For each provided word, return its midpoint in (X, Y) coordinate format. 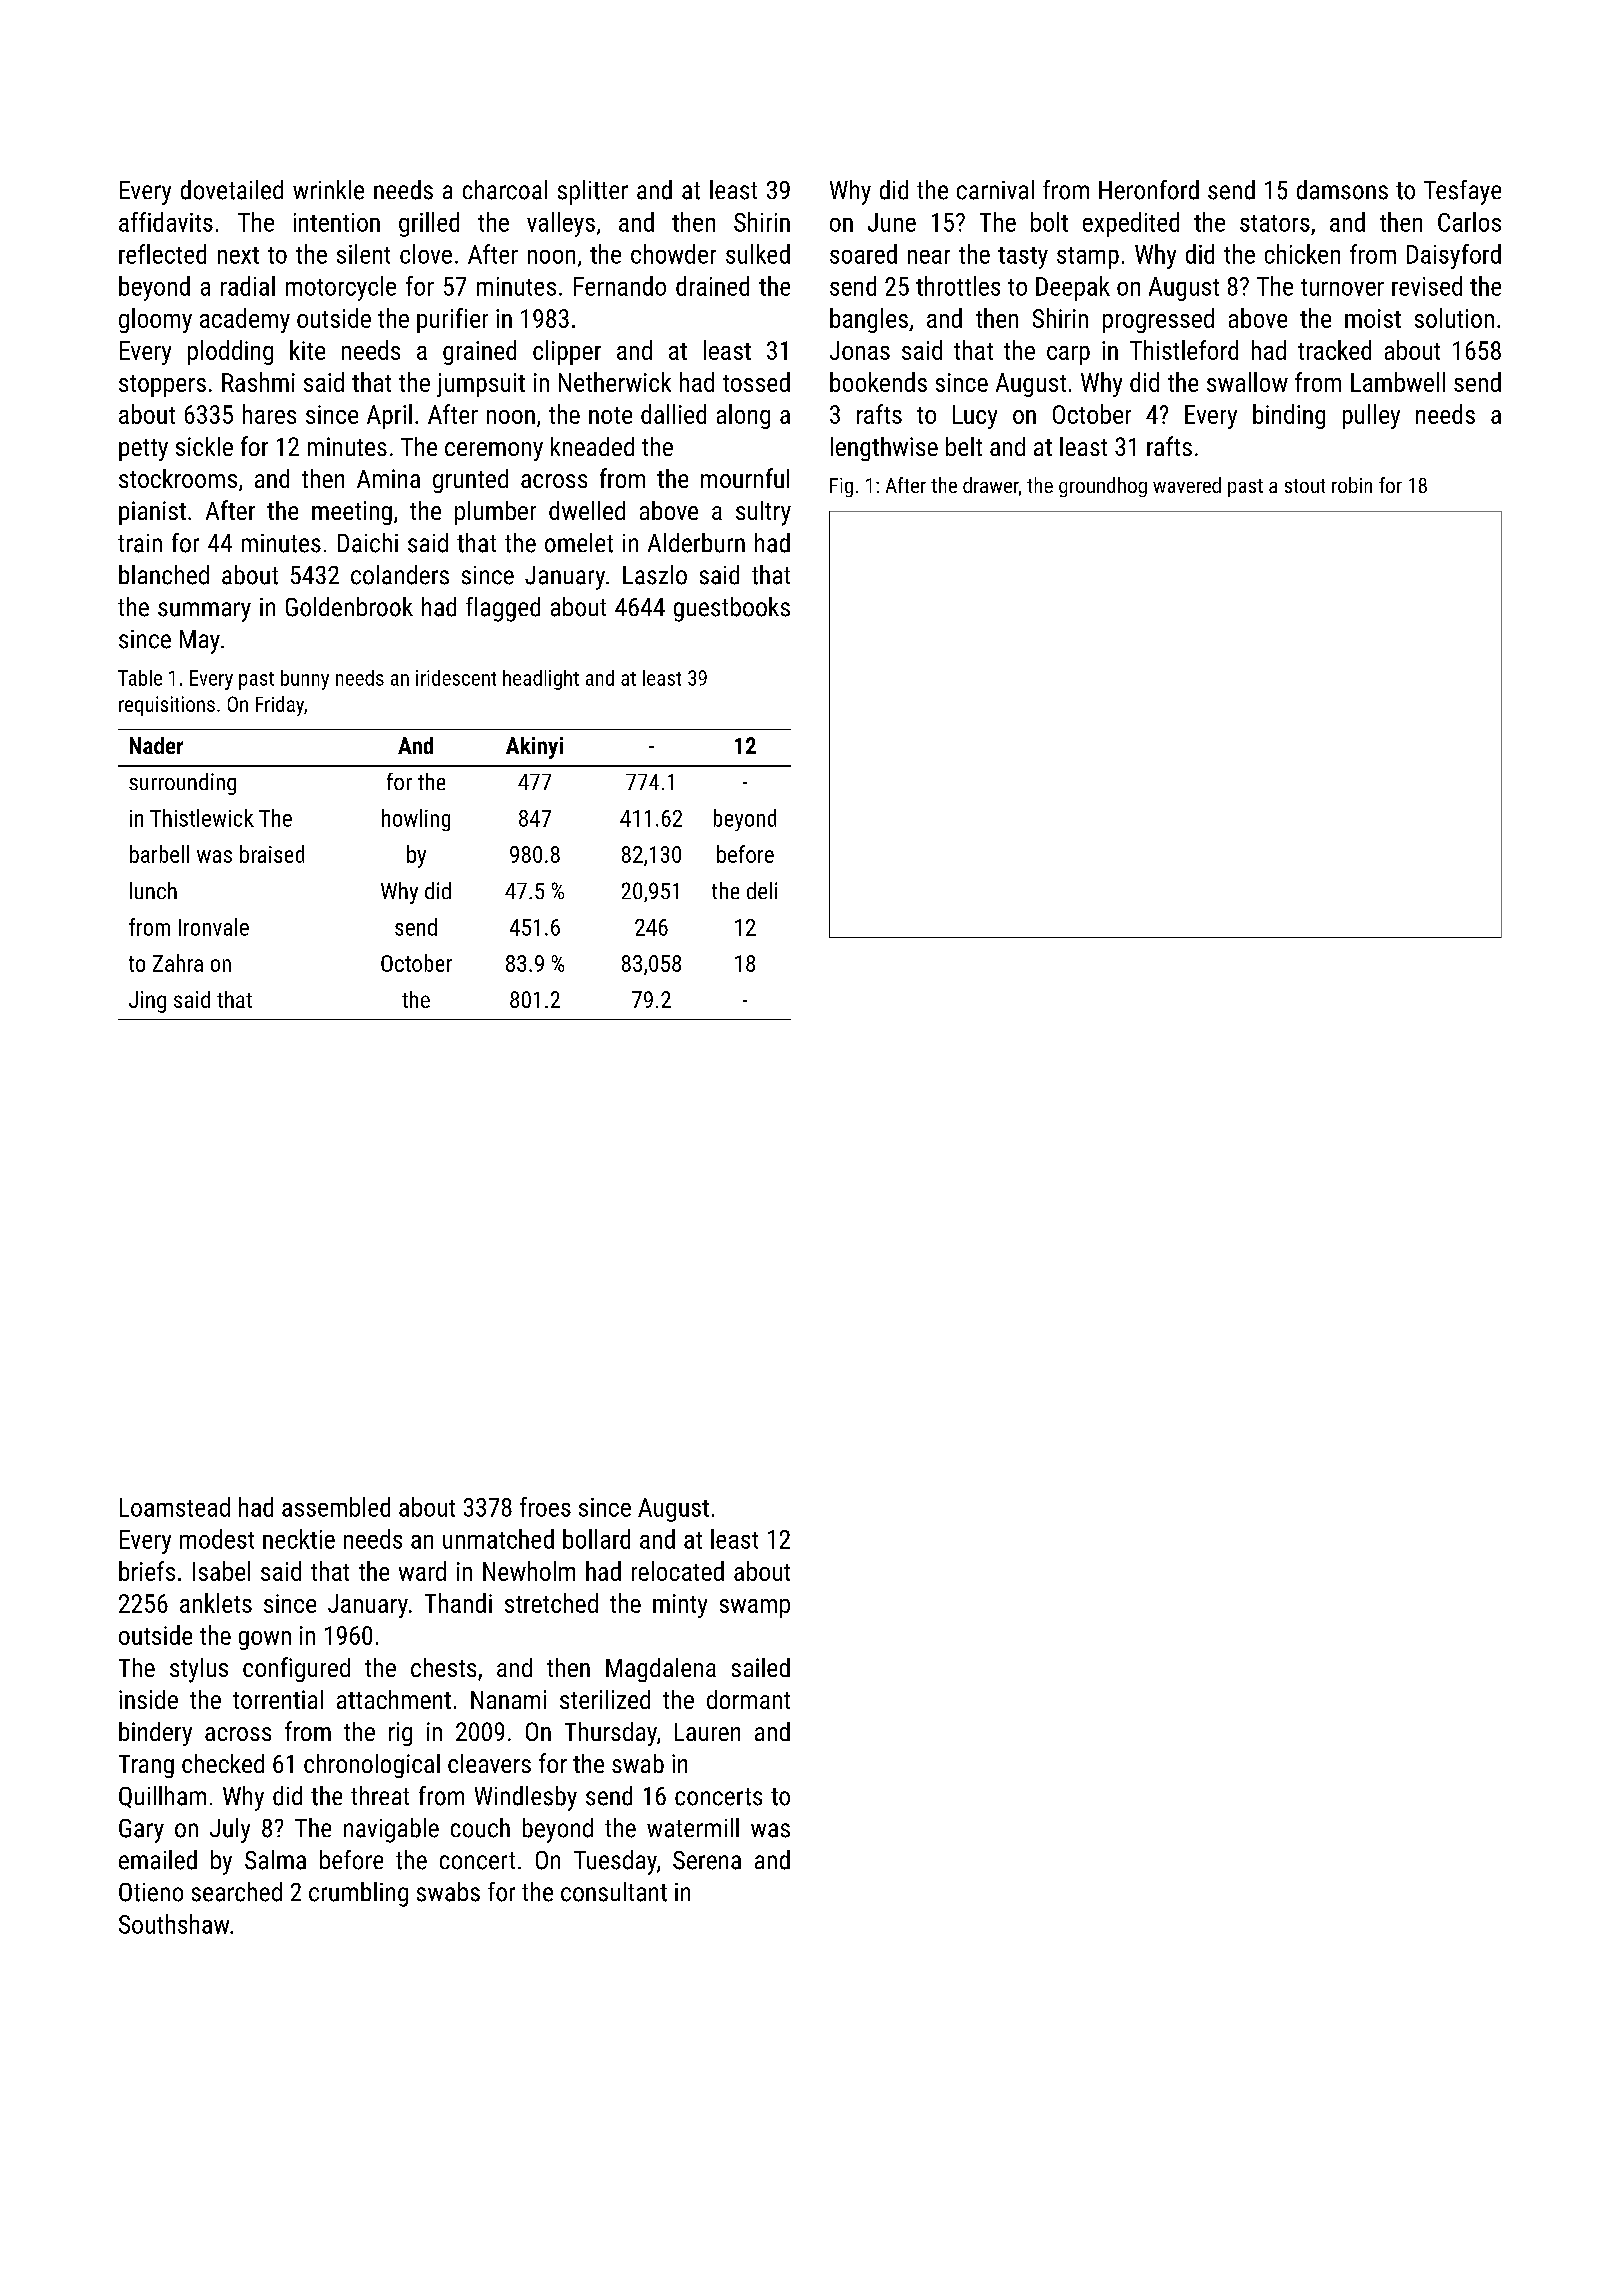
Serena (707, 1860)
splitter (593, 192)
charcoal (505, 190)
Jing (147, 1002)
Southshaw (174, 1924)
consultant (614, 1892)
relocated (678, 1571)
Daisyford (1454, 256)
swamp (755, 1608)
